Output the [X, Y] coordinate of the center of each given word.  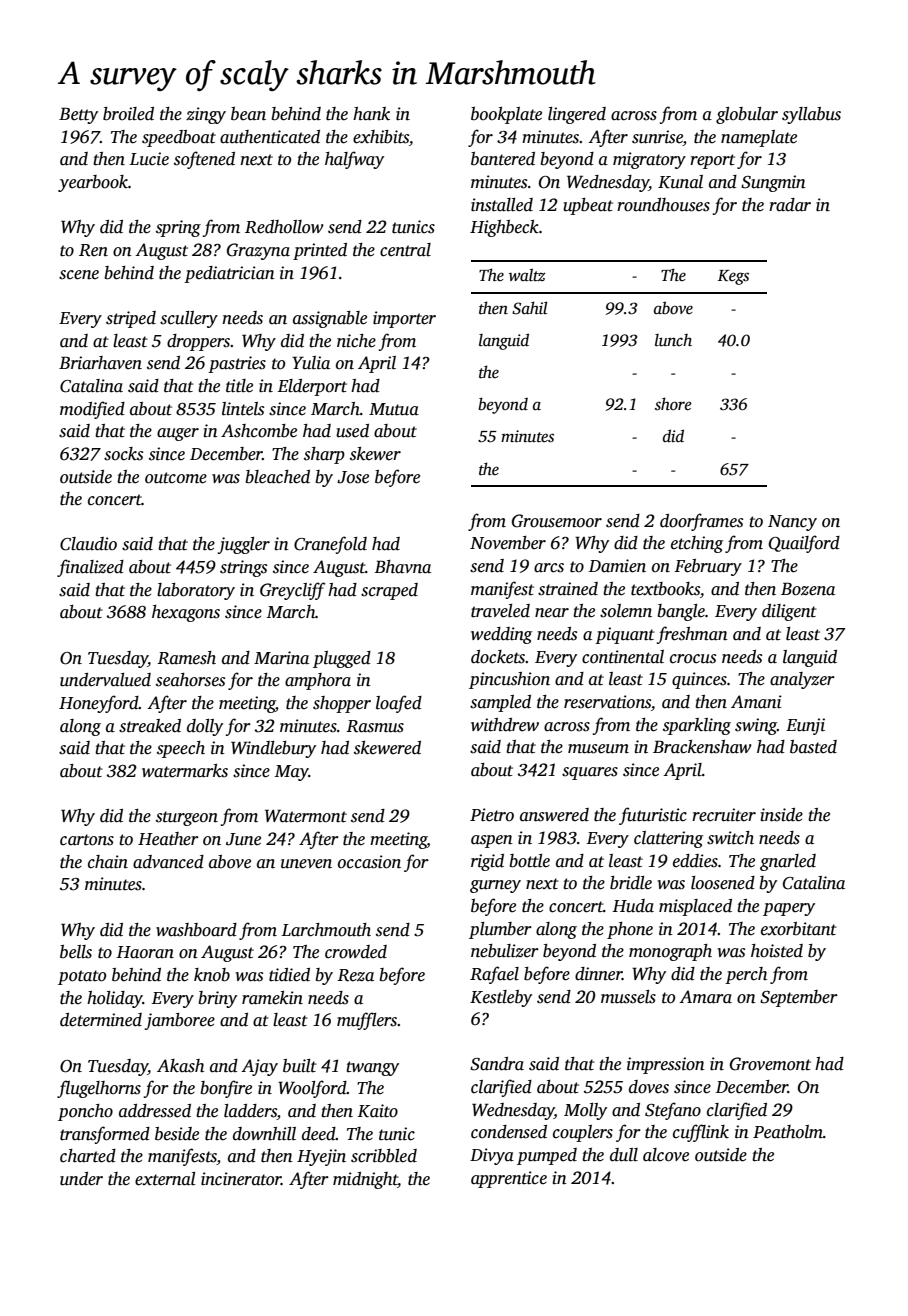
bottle [529, 861]
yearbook [93, 183]
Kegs [733, 277]
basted [813, 747]
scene [79, 275]
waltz [527, 275]
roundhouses [663, 205]
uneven [306, 864]
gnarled [788, 862]
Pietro [492, 815]
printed [320, 251]
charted [88, 1156]
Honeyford [99, 704]
